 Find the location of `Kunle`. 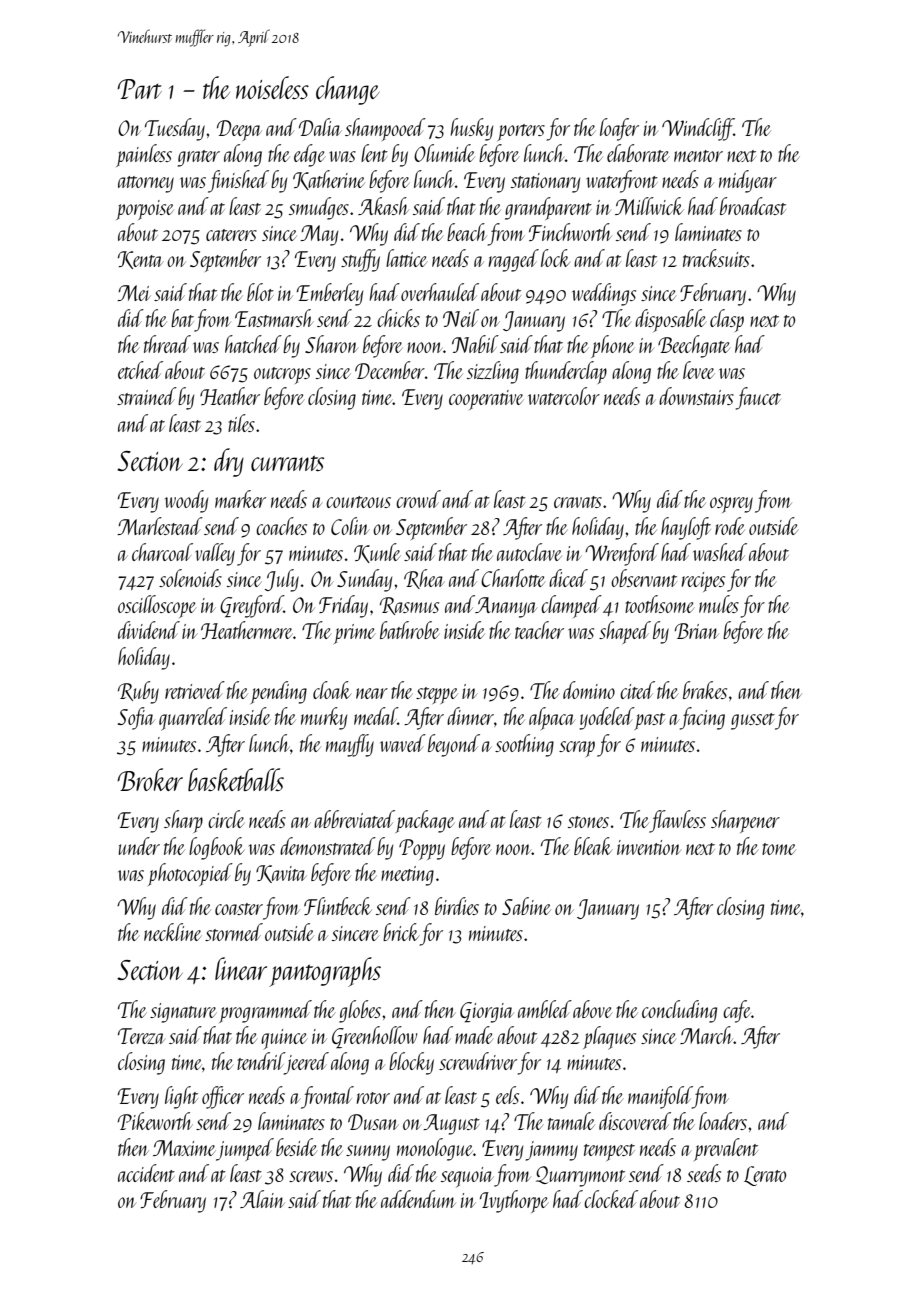

Kunle is located at coordinates (377, 553).
